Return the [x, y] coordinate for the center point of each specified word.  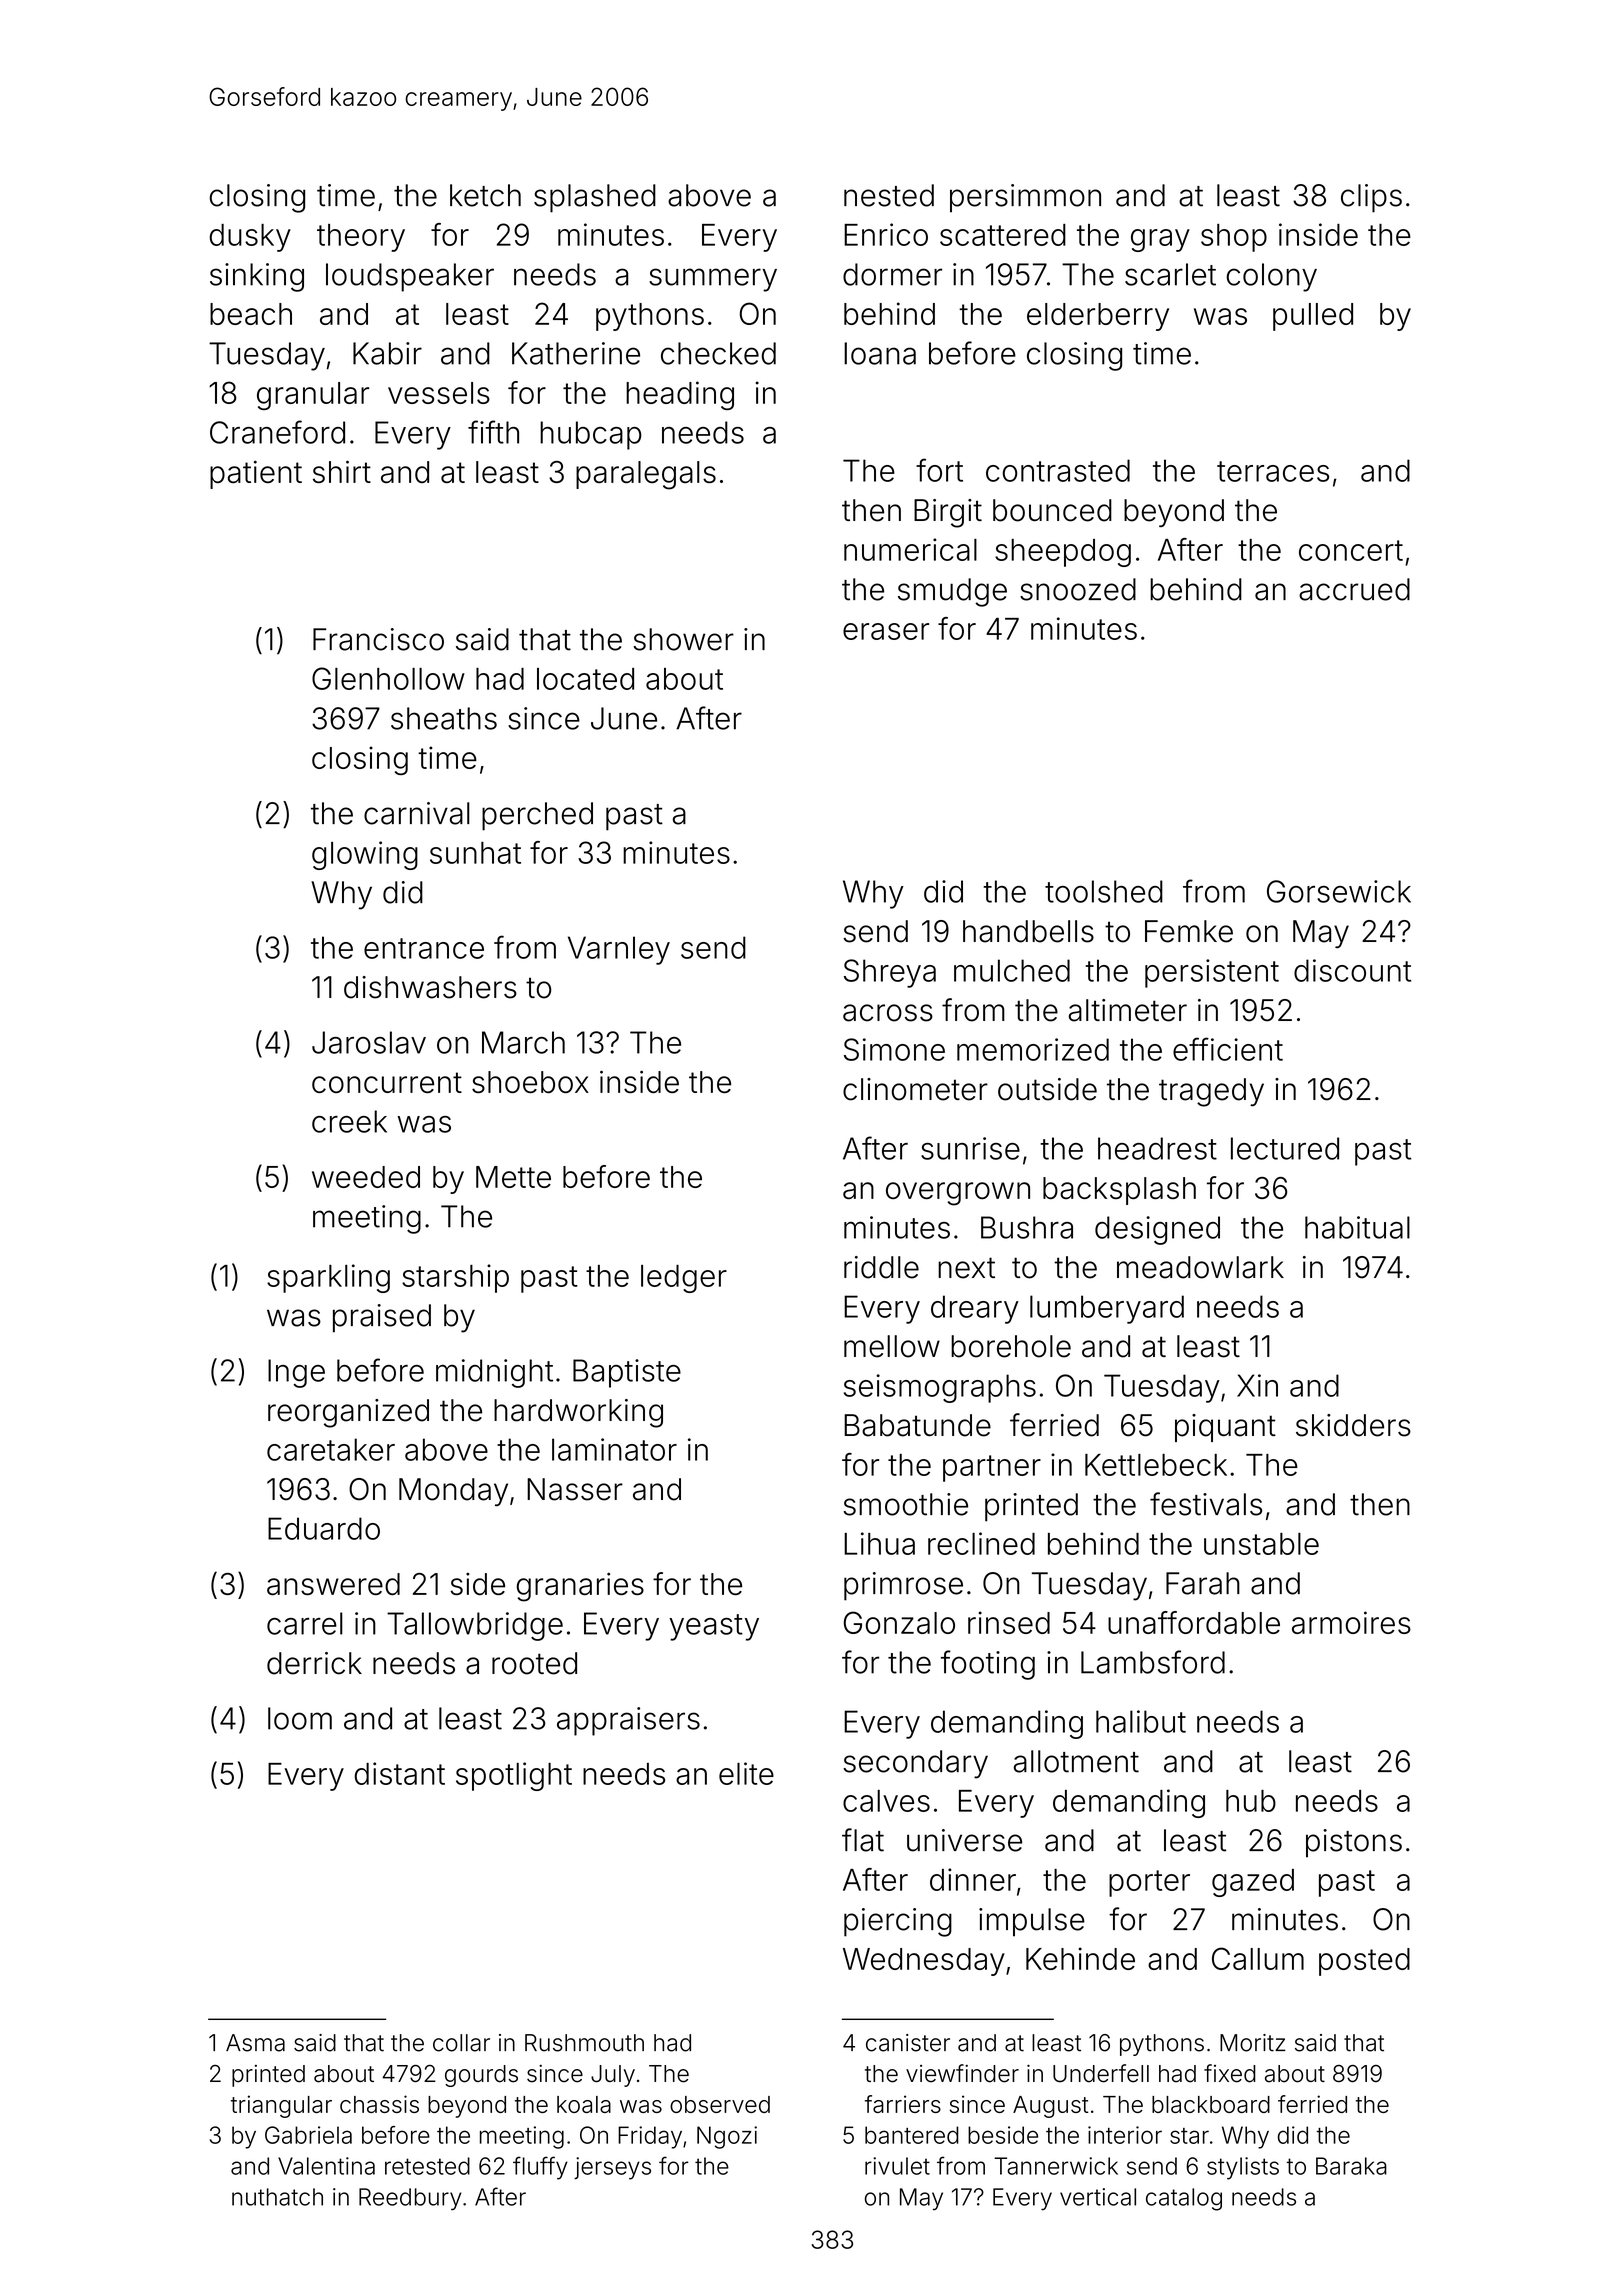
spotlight [514, 1776]
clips [1371, 198]
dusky [250, 238]
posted [1364, 1962]
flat [863, 1840]
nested [889, 195]
